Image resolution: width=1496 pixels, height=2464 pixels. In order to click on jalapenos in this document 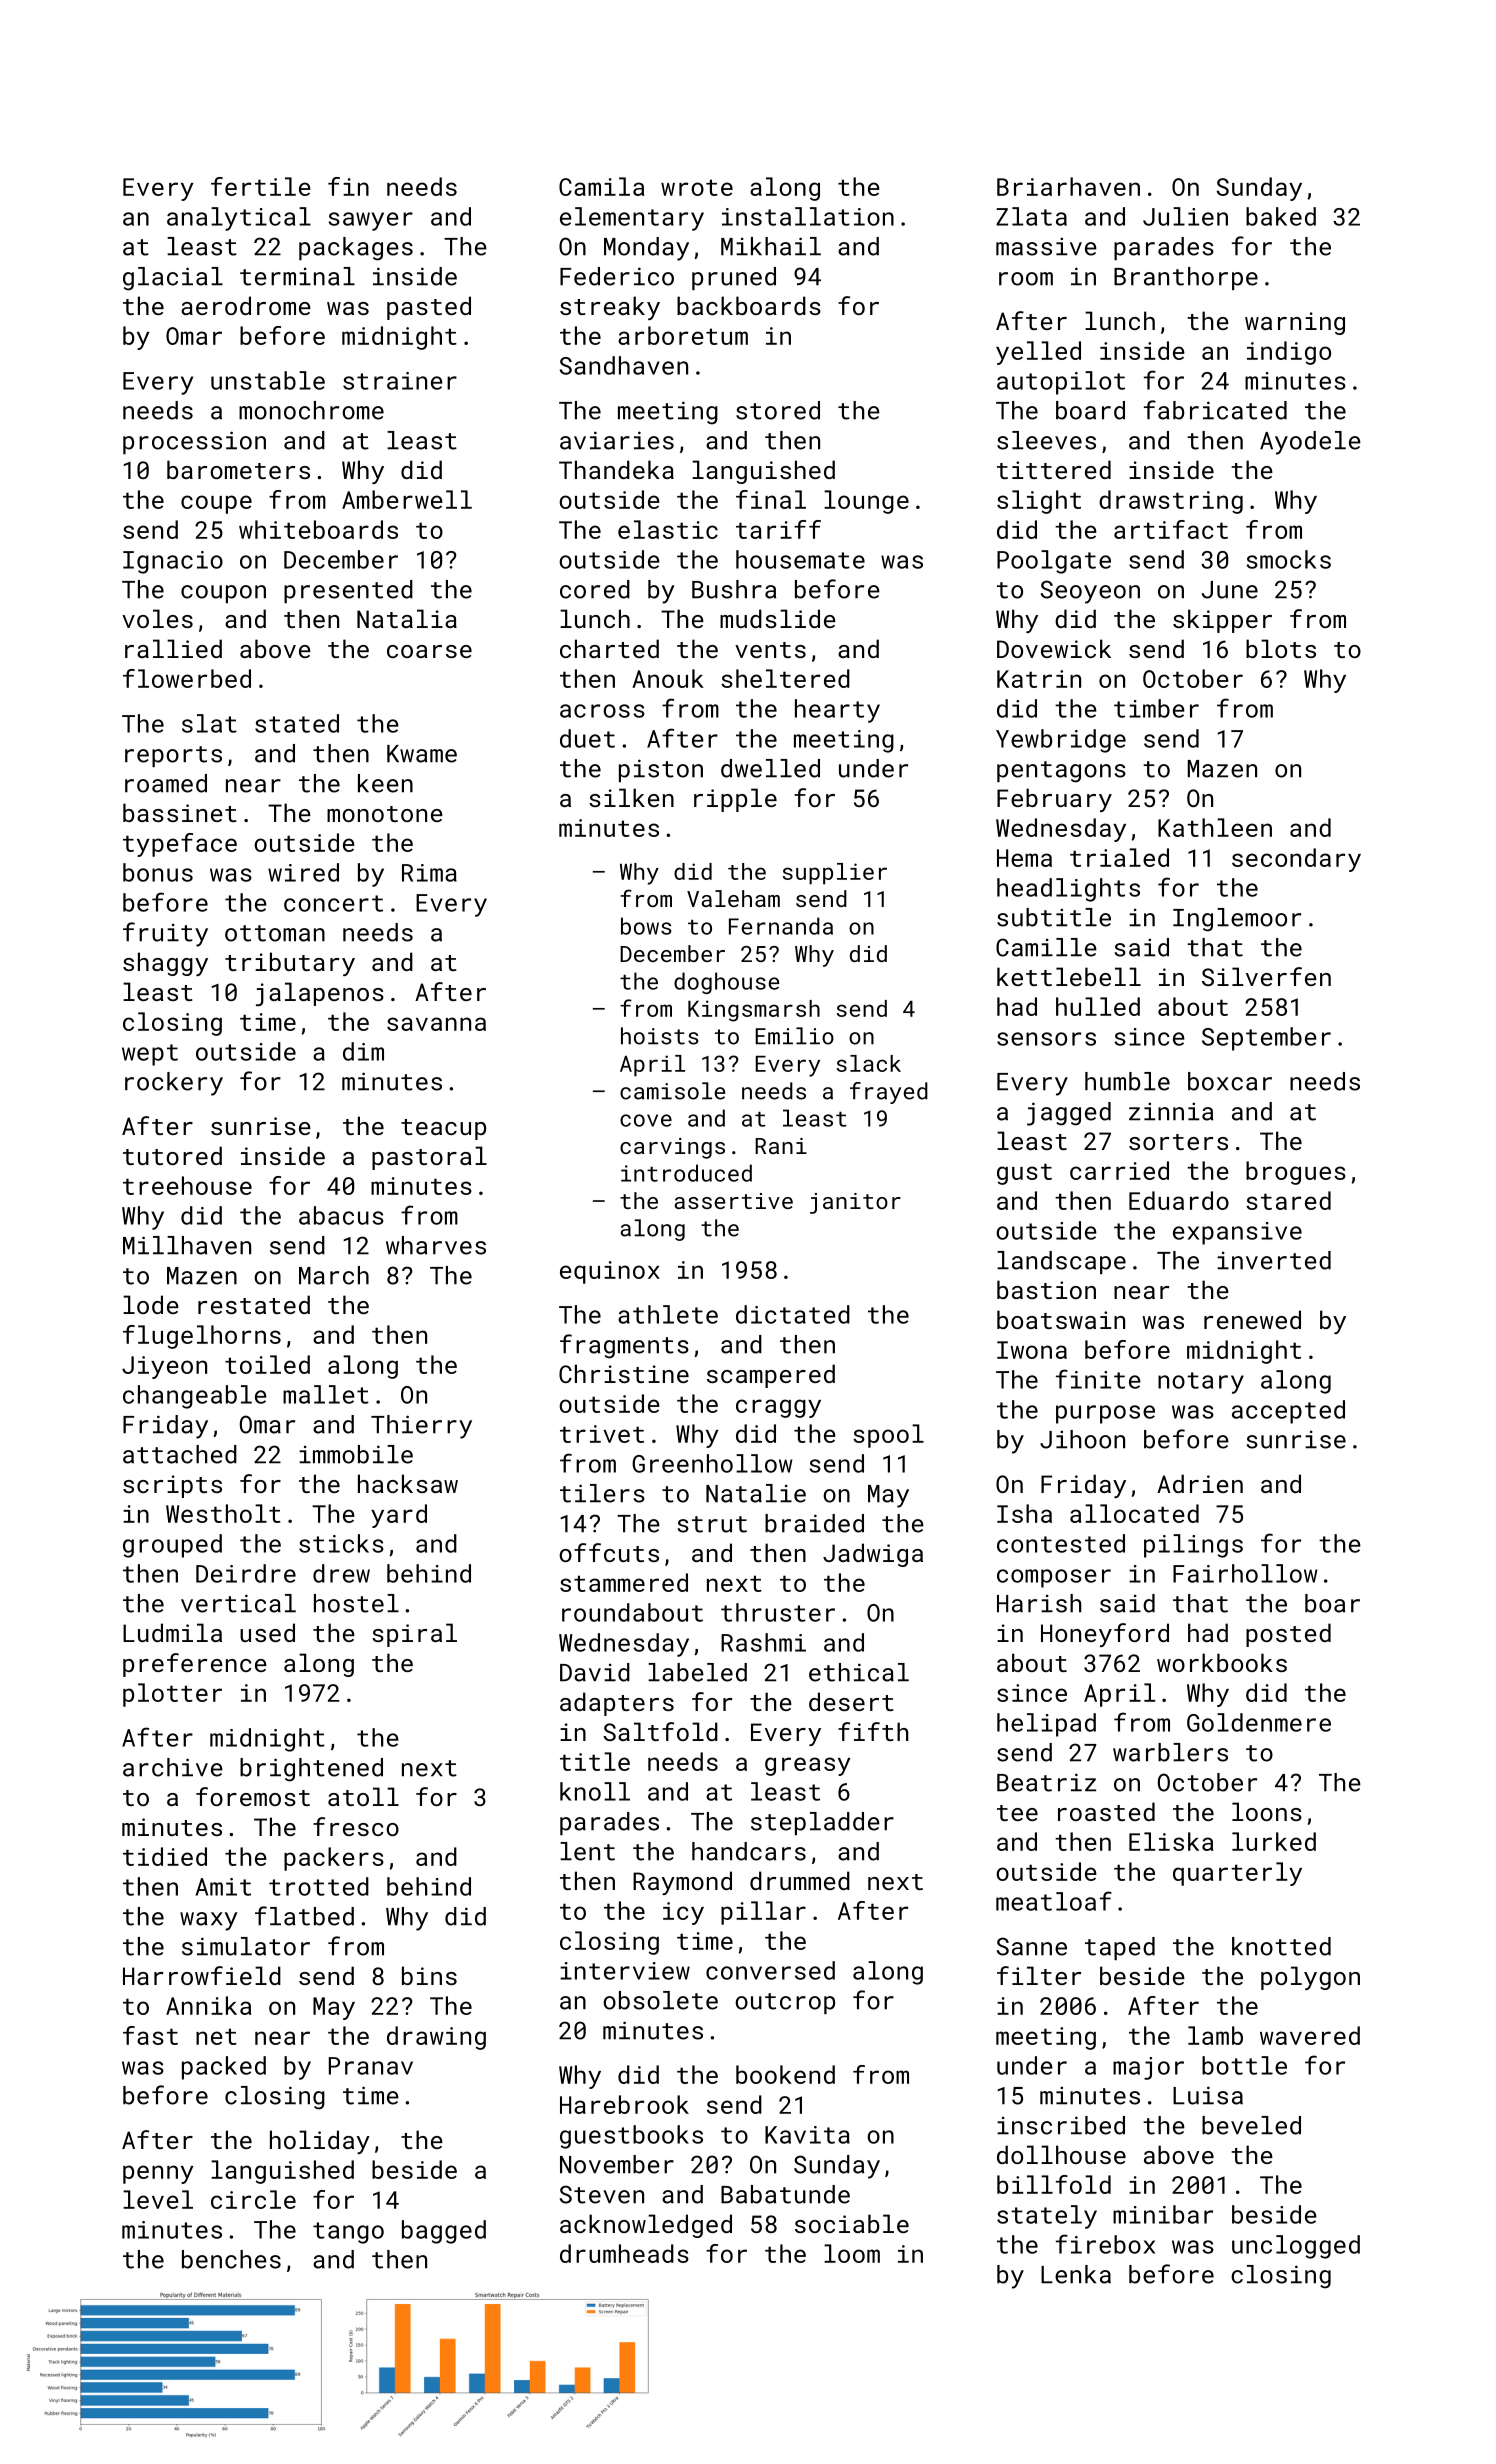, I will do `click(320, 994)`.
